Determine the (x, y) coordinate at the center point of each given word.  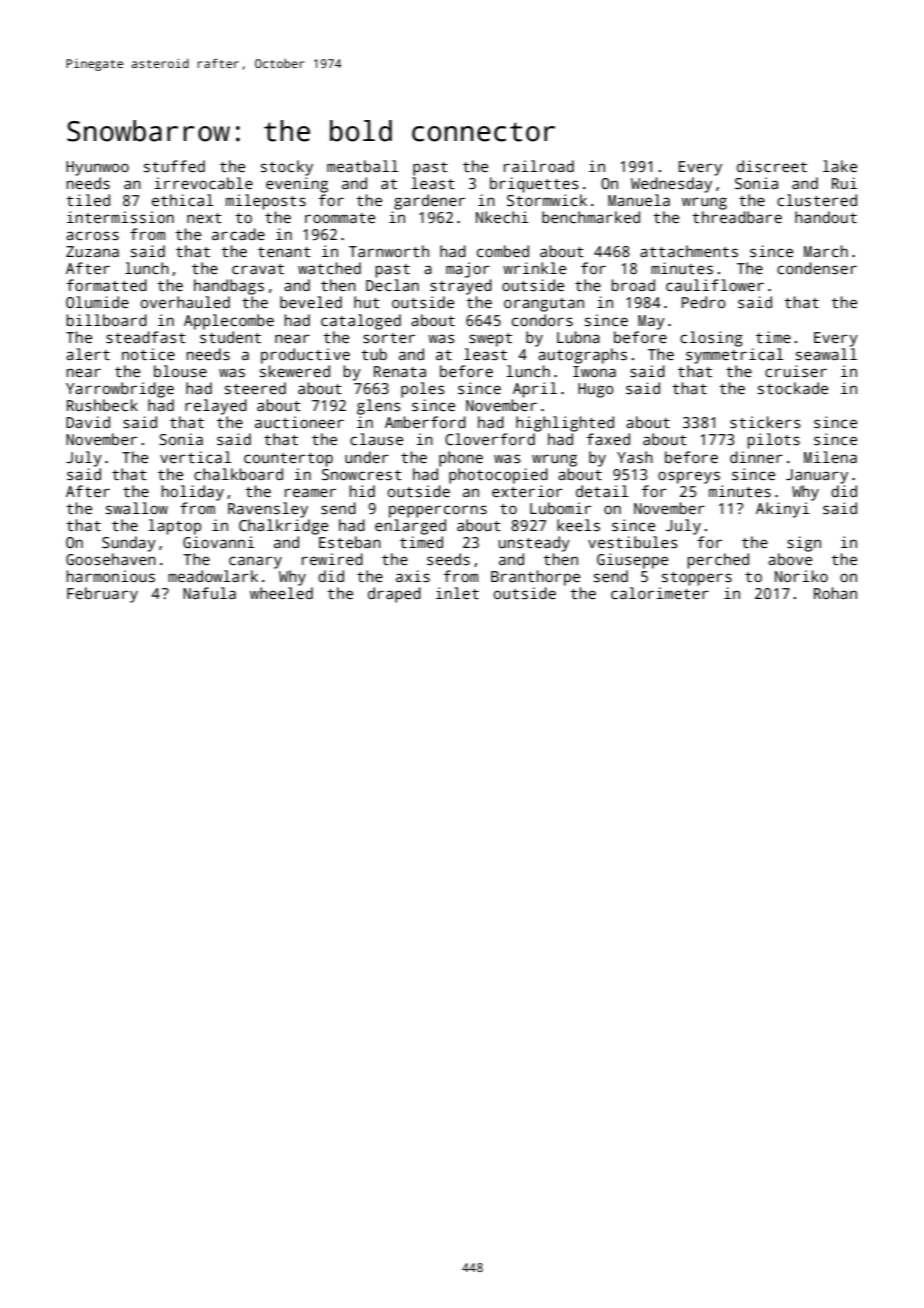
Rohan (835, 593)
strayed (461, 287)
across (92, 235)
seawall (826, 354)
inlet (457, 593)
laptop (174, 527)
